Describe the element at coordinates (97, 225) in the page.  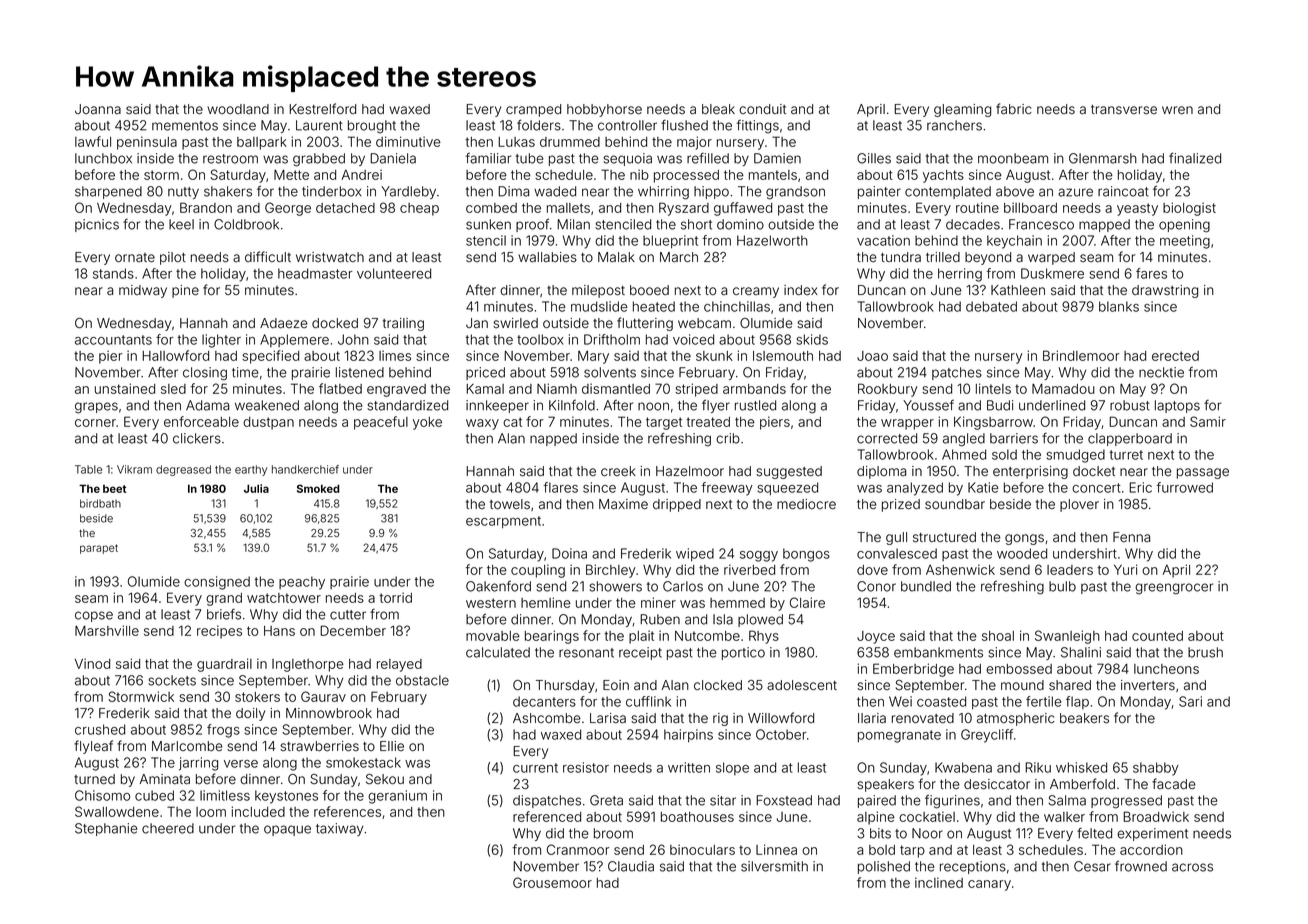
I see `picnics` at that location.
